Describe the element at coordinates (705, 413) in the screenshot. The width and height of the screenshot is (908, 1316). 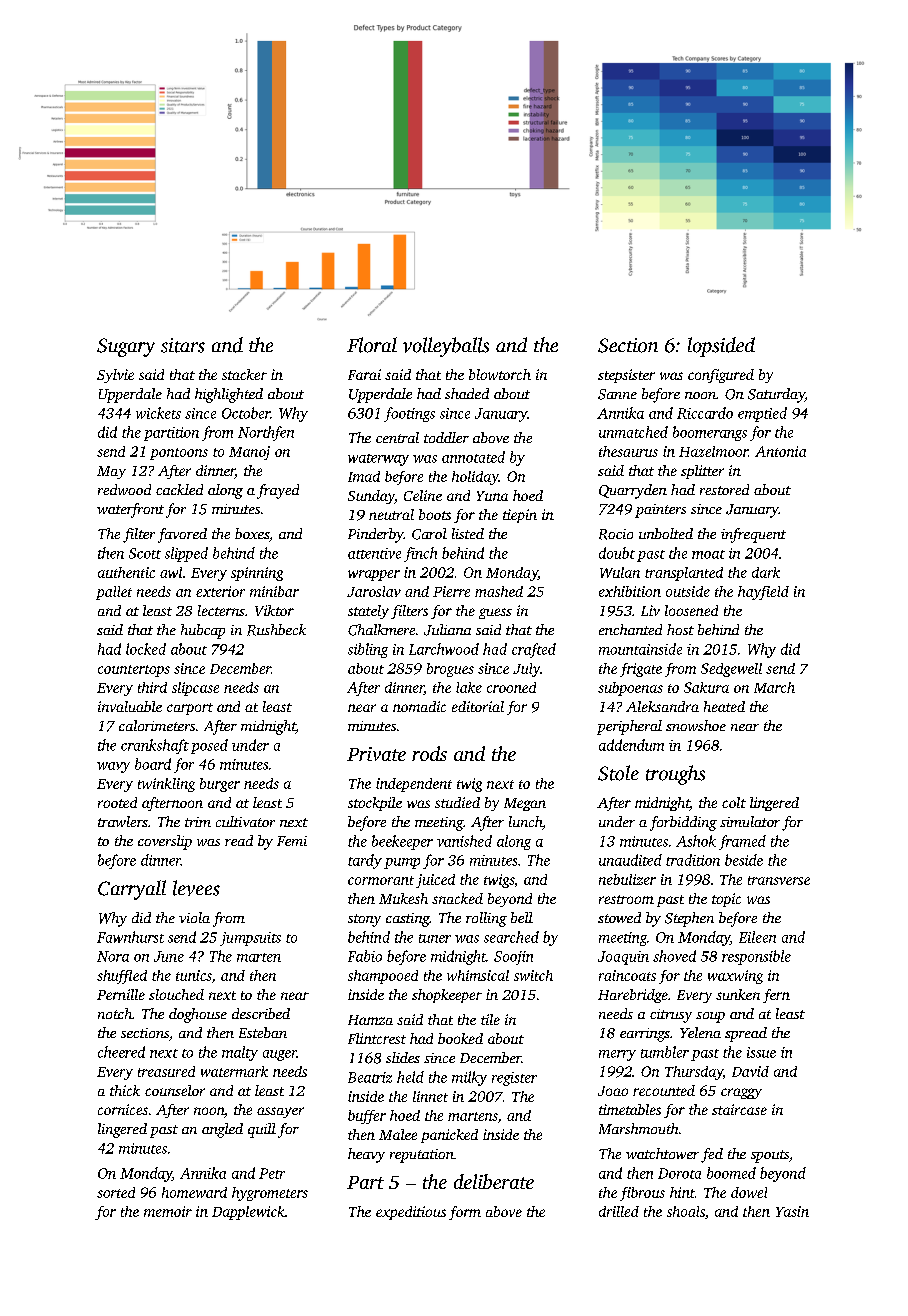
I see `Riccardo` at that location.
